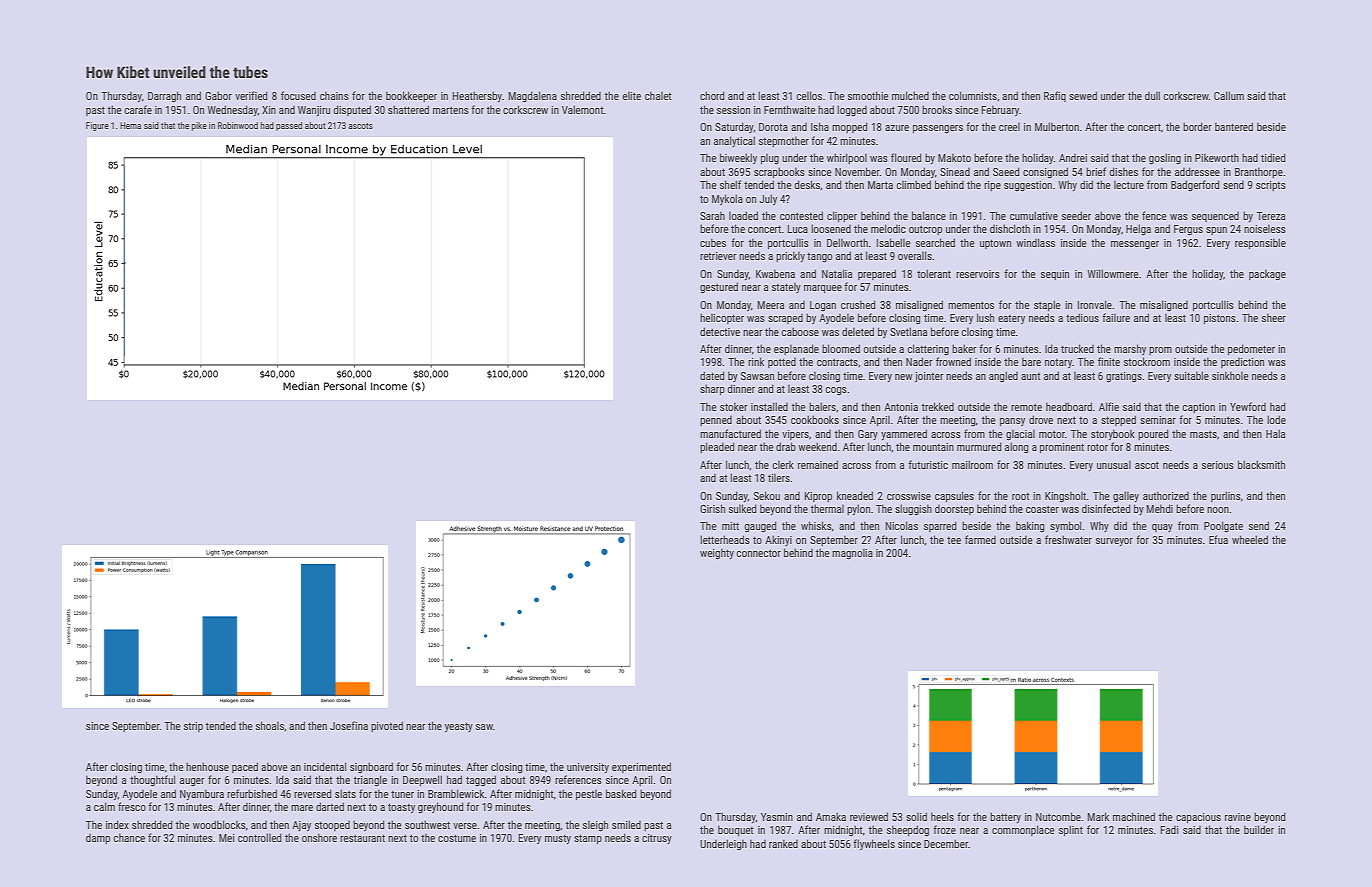 The image size is (1372, 887). I want to click on elite, so click(632, 96).
